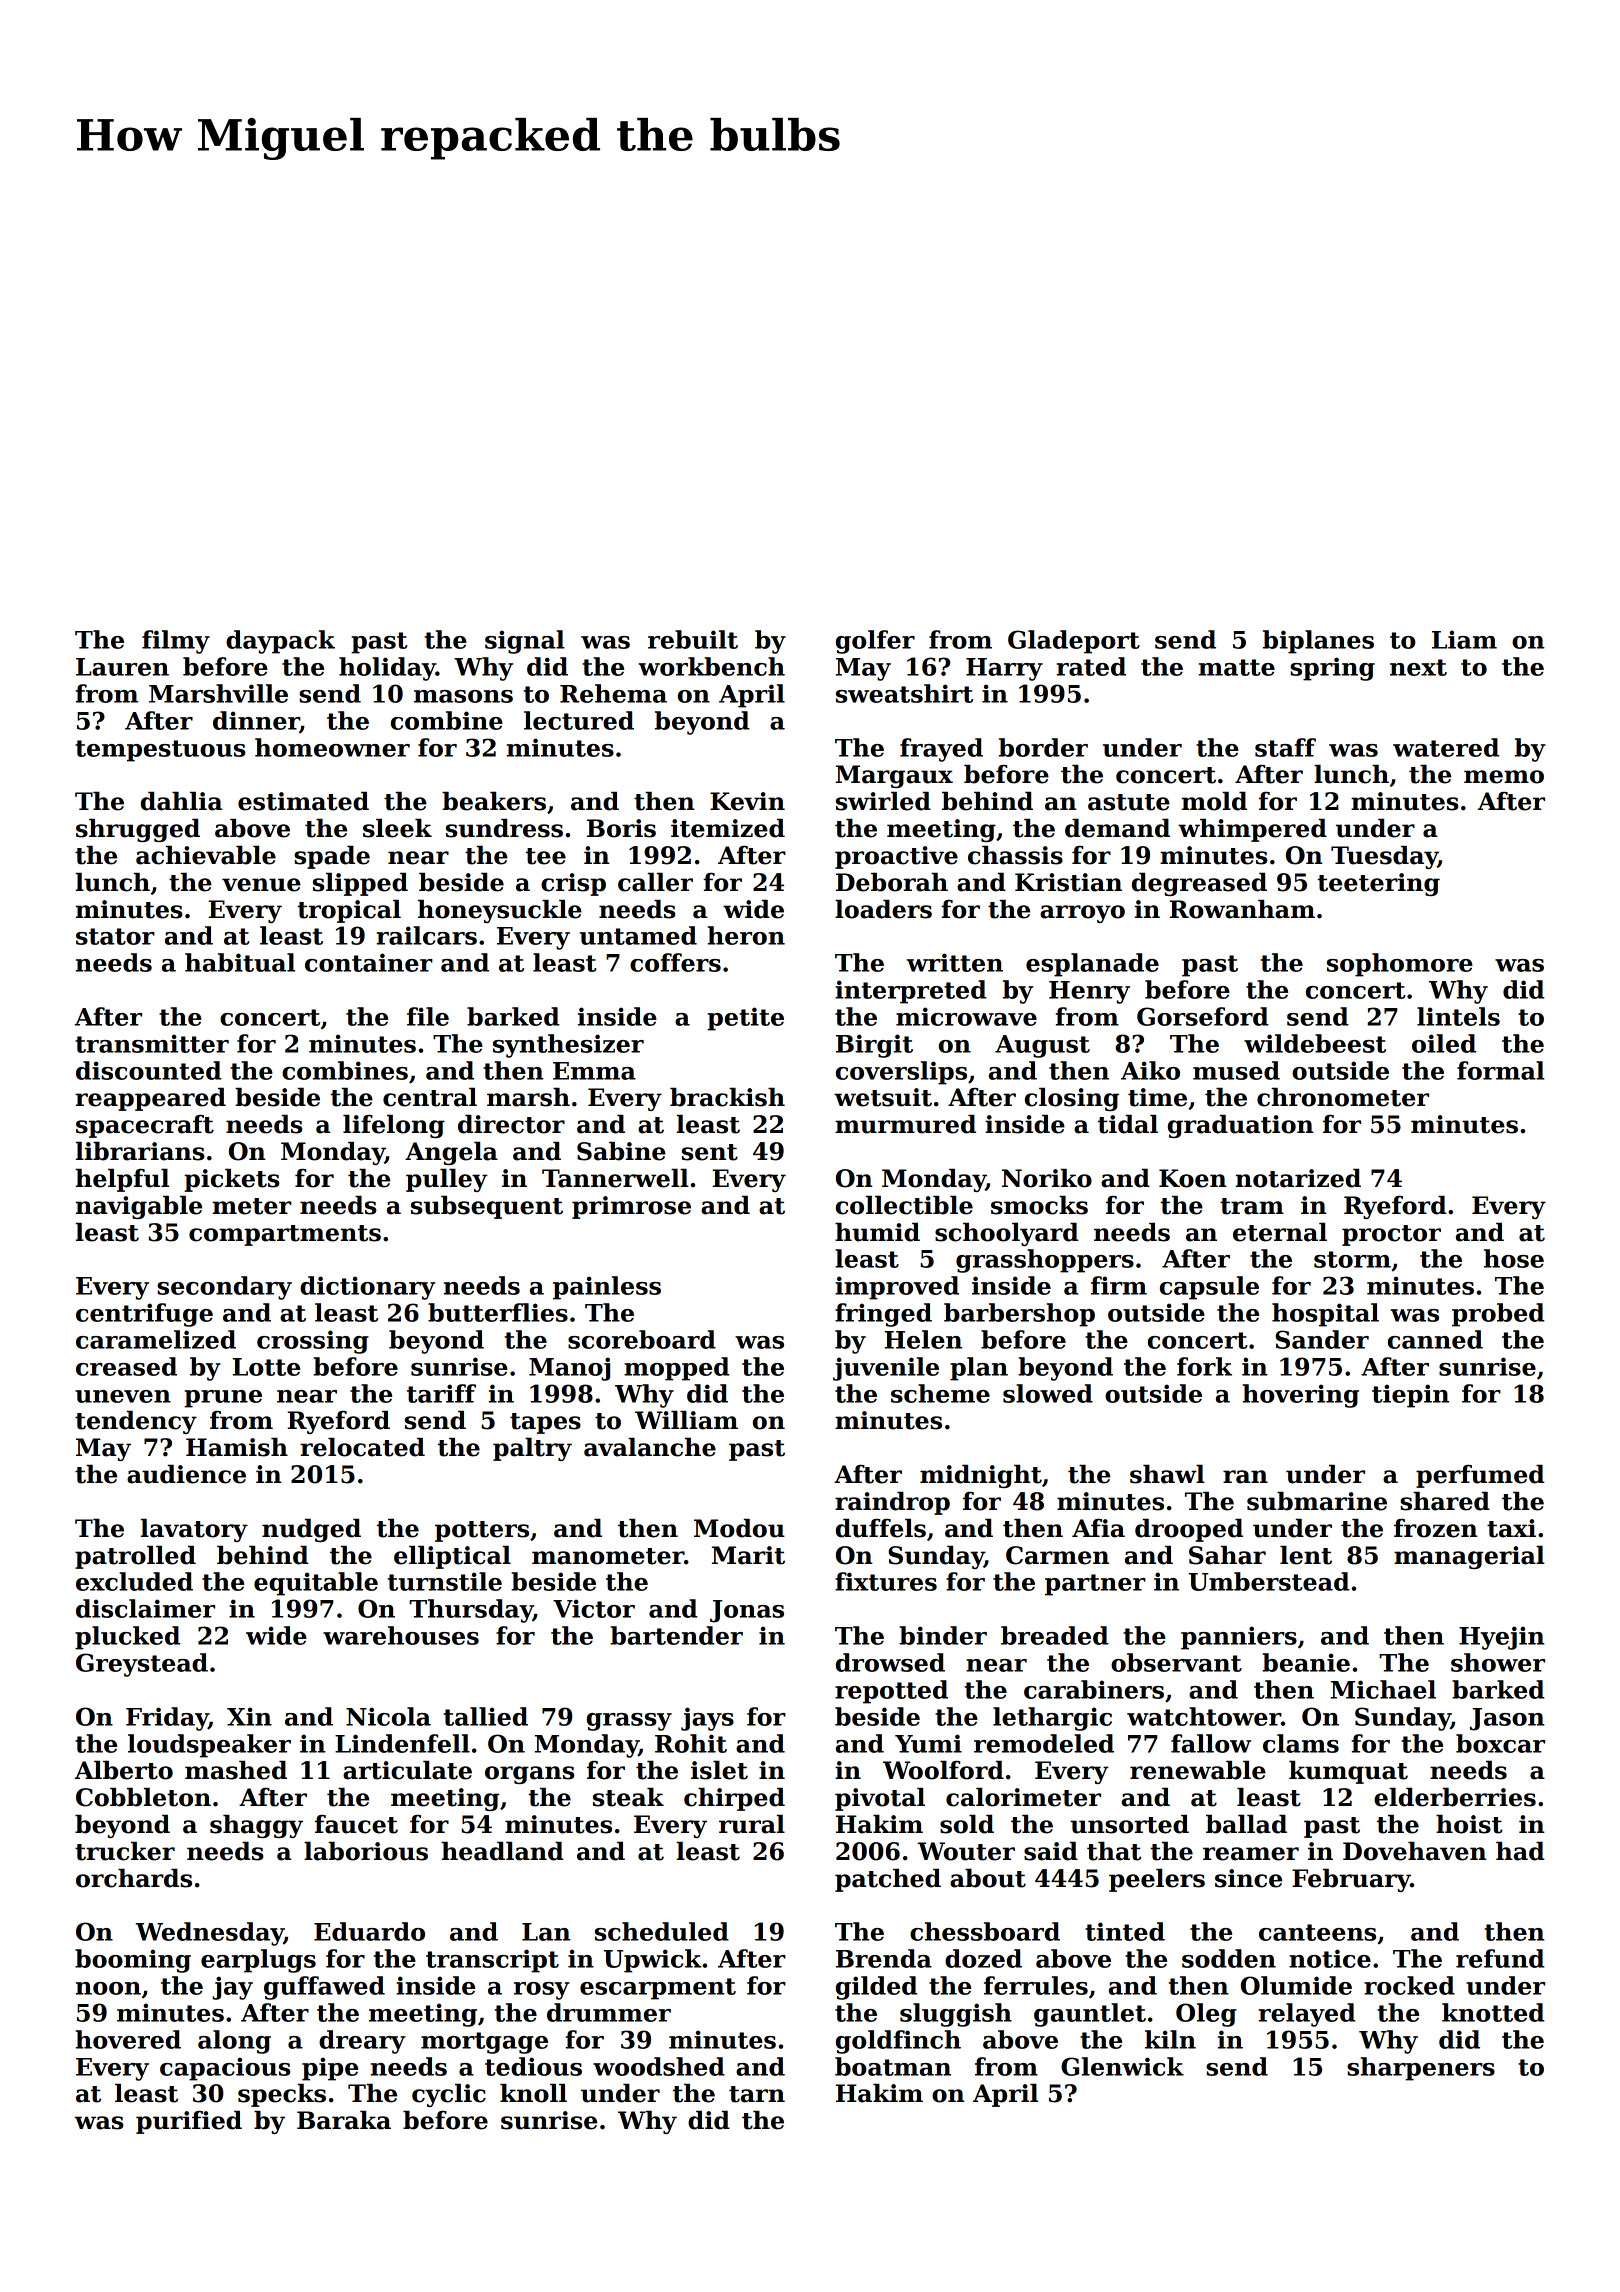 This image has width=1620, height=2292. I want to click on estimated, so click(303, 801).
